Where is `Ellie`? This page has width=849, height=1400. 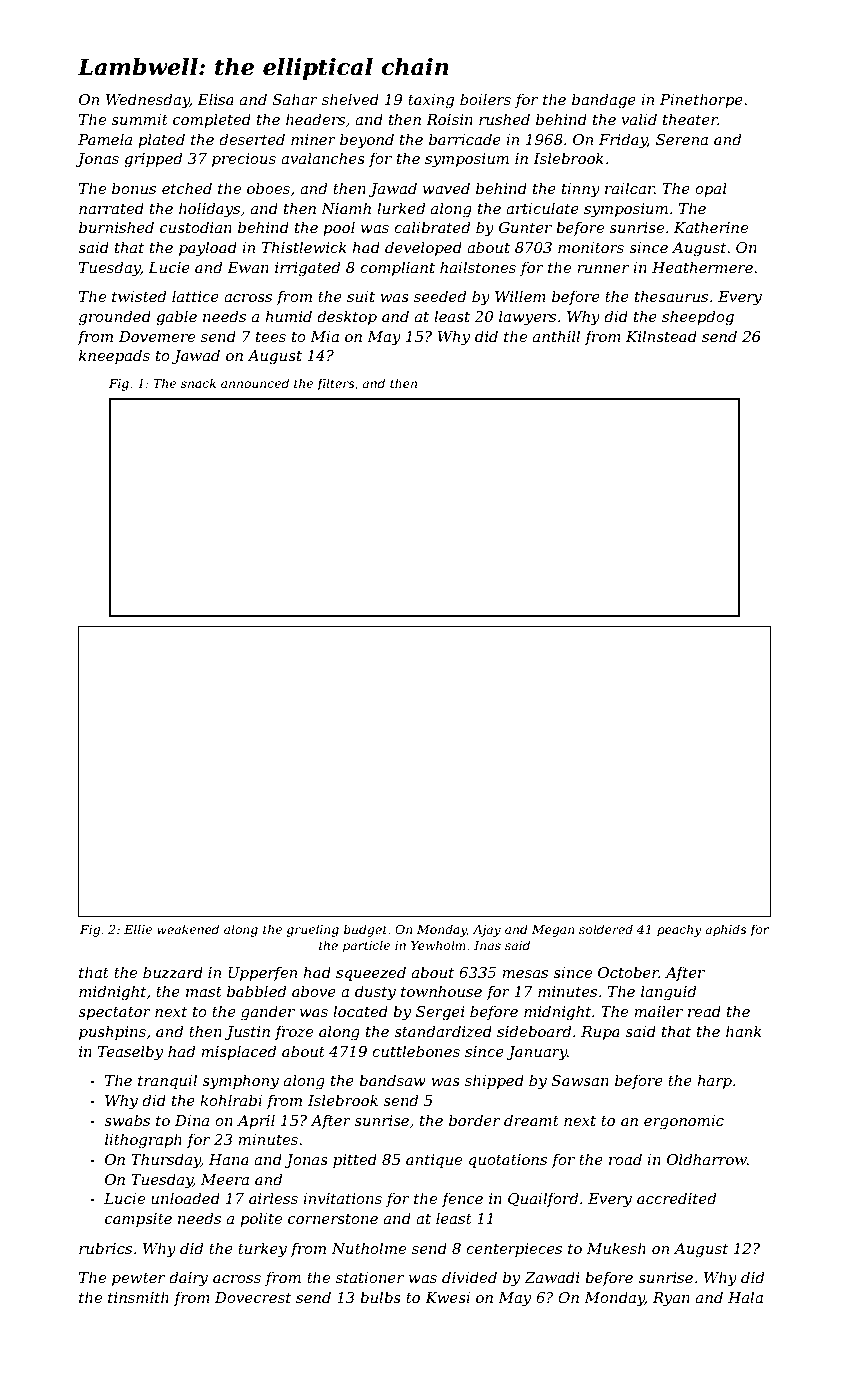 Ellie is located at coordinates (138, 929).
